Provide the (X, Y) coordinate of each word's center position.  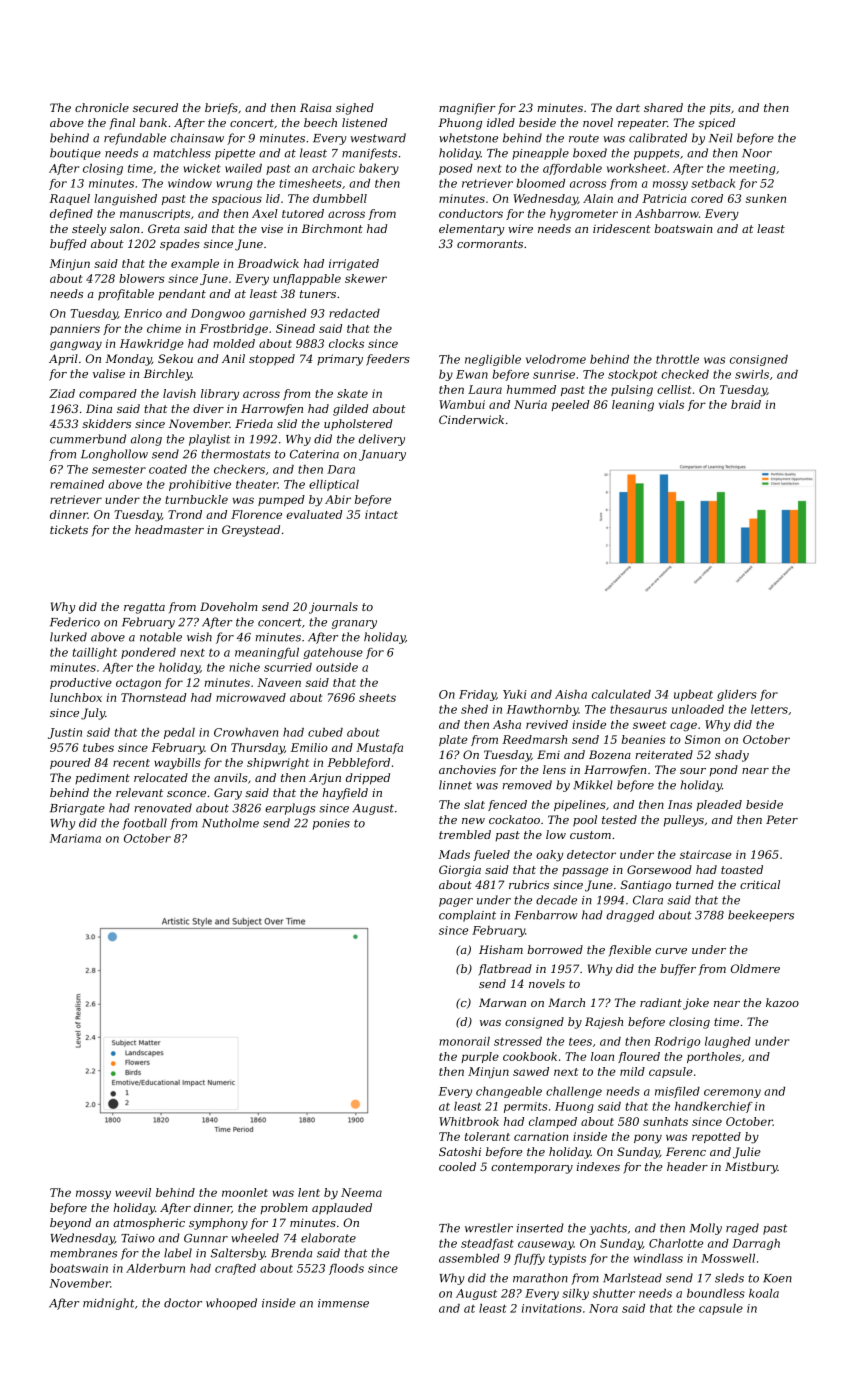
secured (155, 107)
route (584, 138)
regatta (144, 608)
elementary (471, 230)
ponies (331, 824)
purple (480, 1057)
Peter (782, 819)
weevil (133, 1192)
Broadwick (268, 263)
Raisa (315, 107)
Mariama (75, 838)
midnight (109, 1304)
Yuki (515, 694)
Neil (721, 138)
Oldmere (755, 968)
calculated (621, 694)
